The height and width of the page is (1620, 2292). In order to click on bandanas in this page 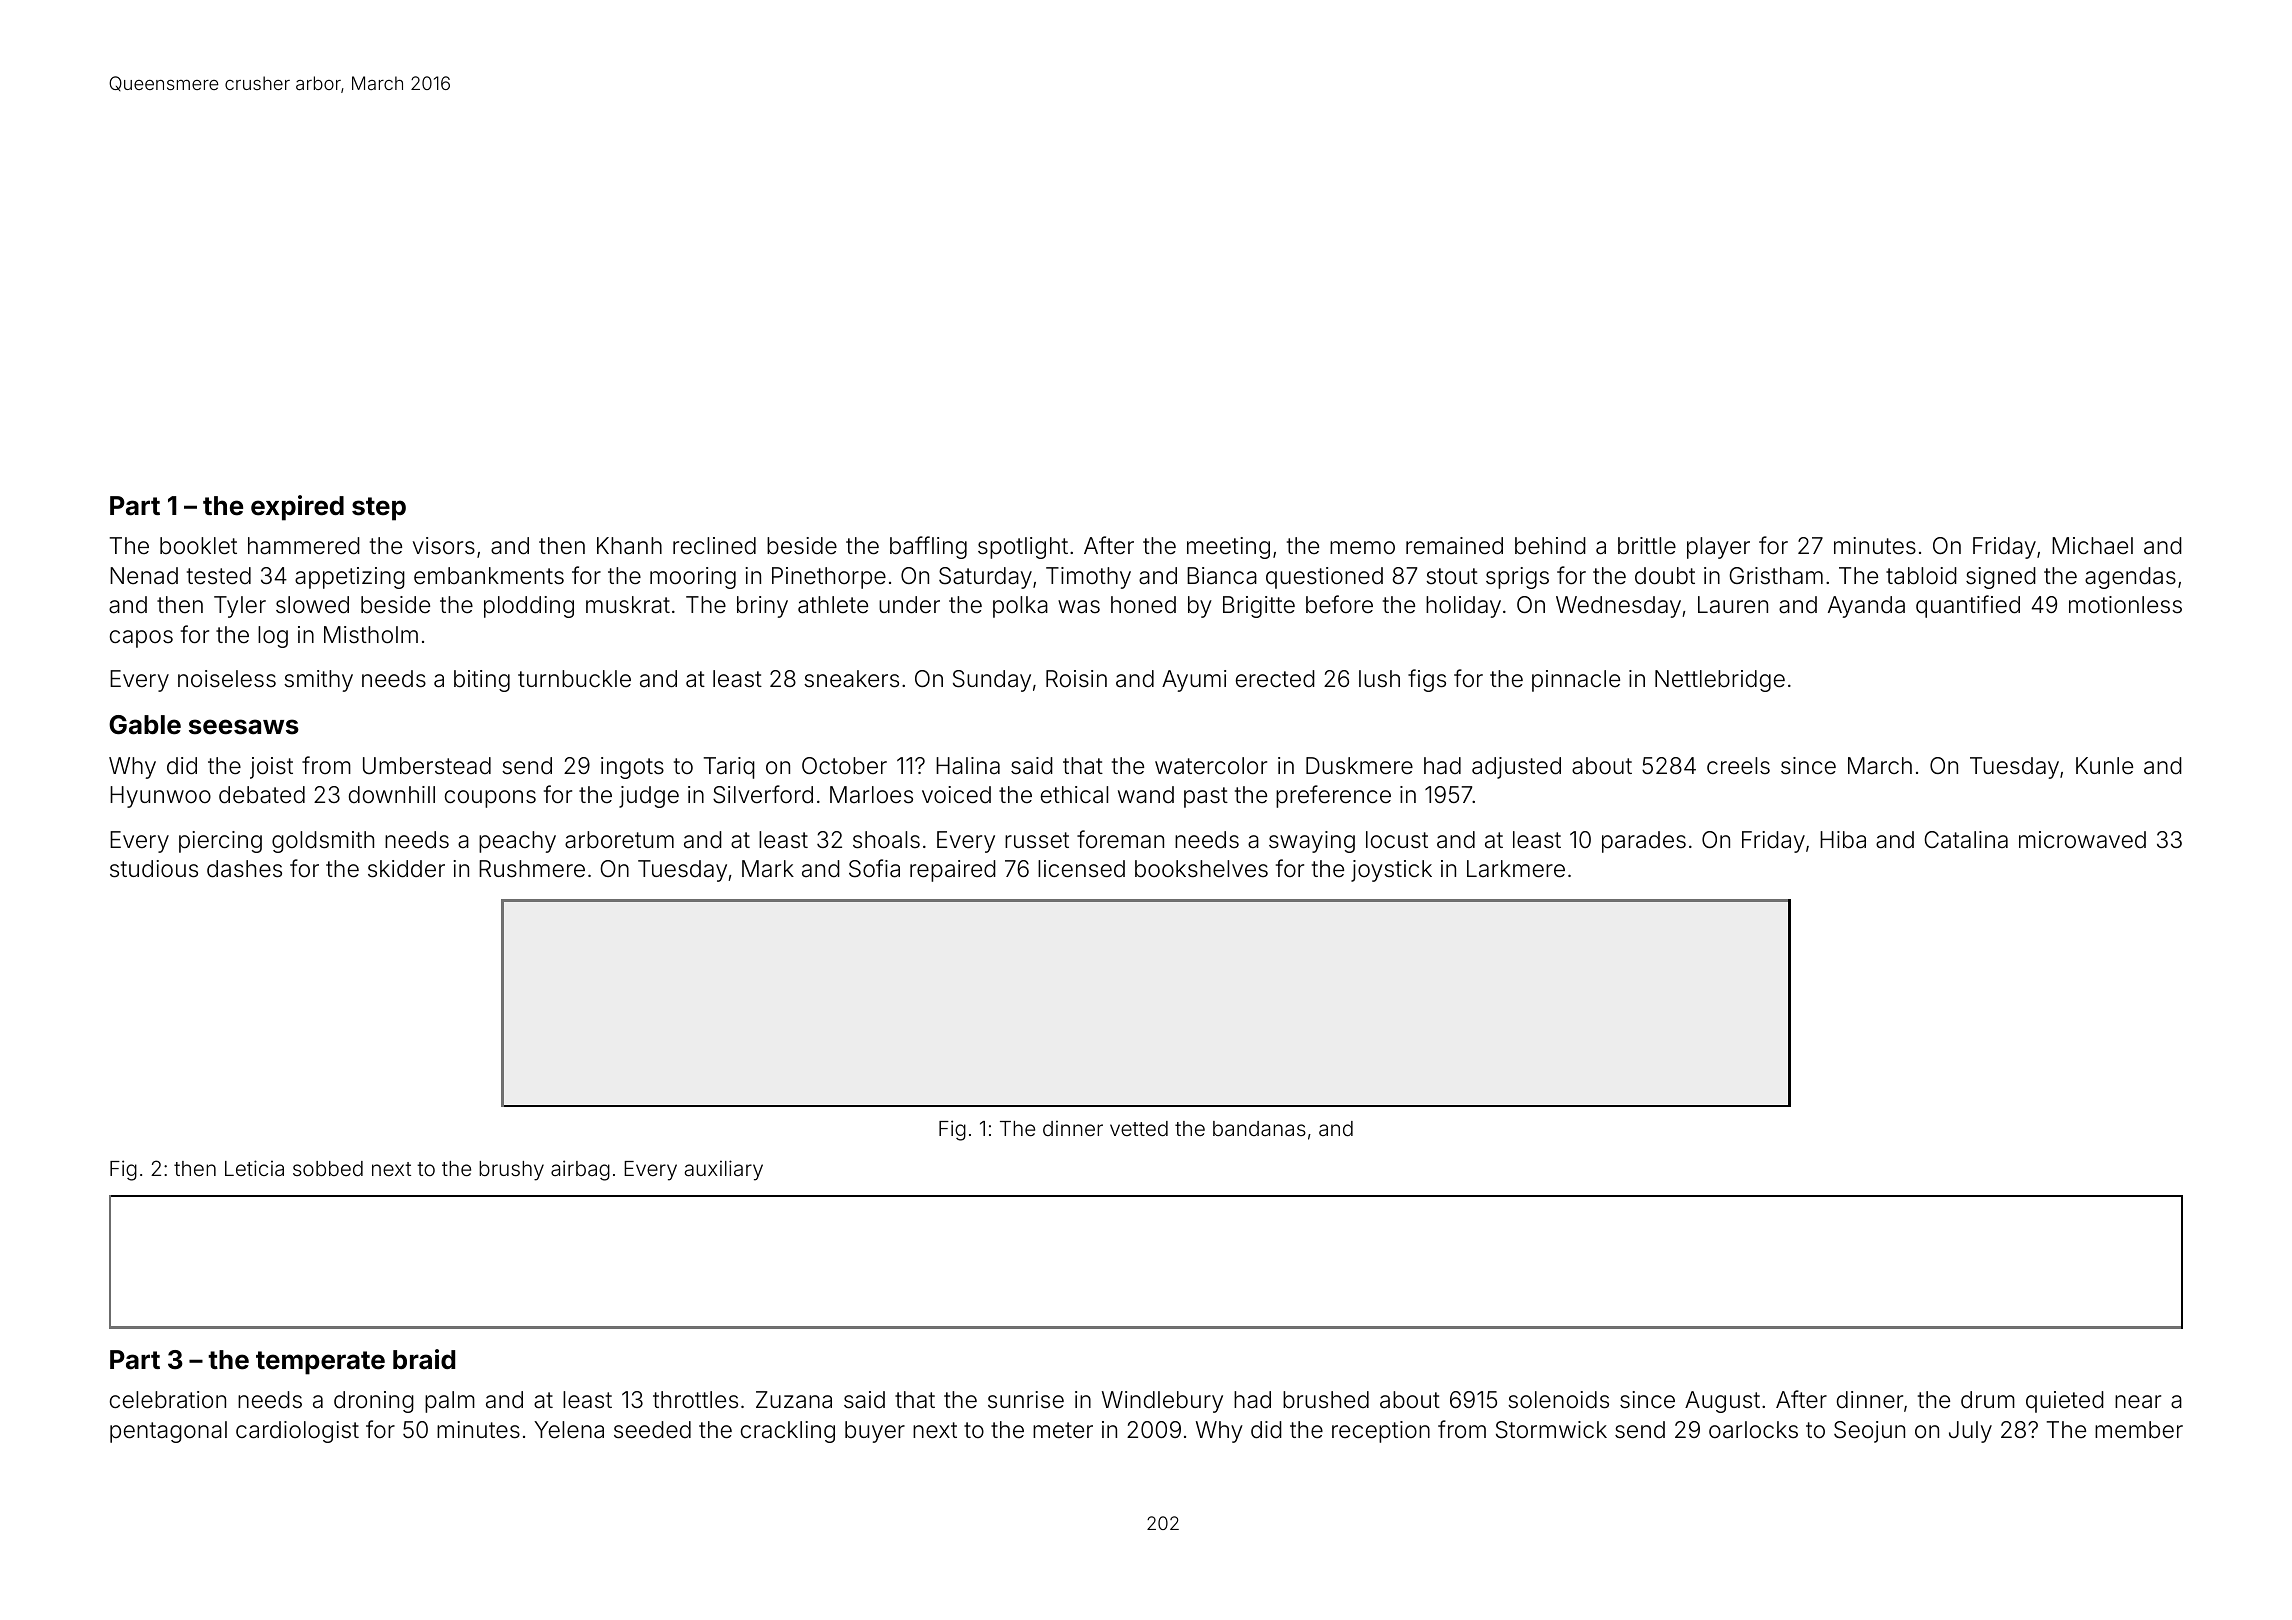, I will do `click(1259, 1128)`.
